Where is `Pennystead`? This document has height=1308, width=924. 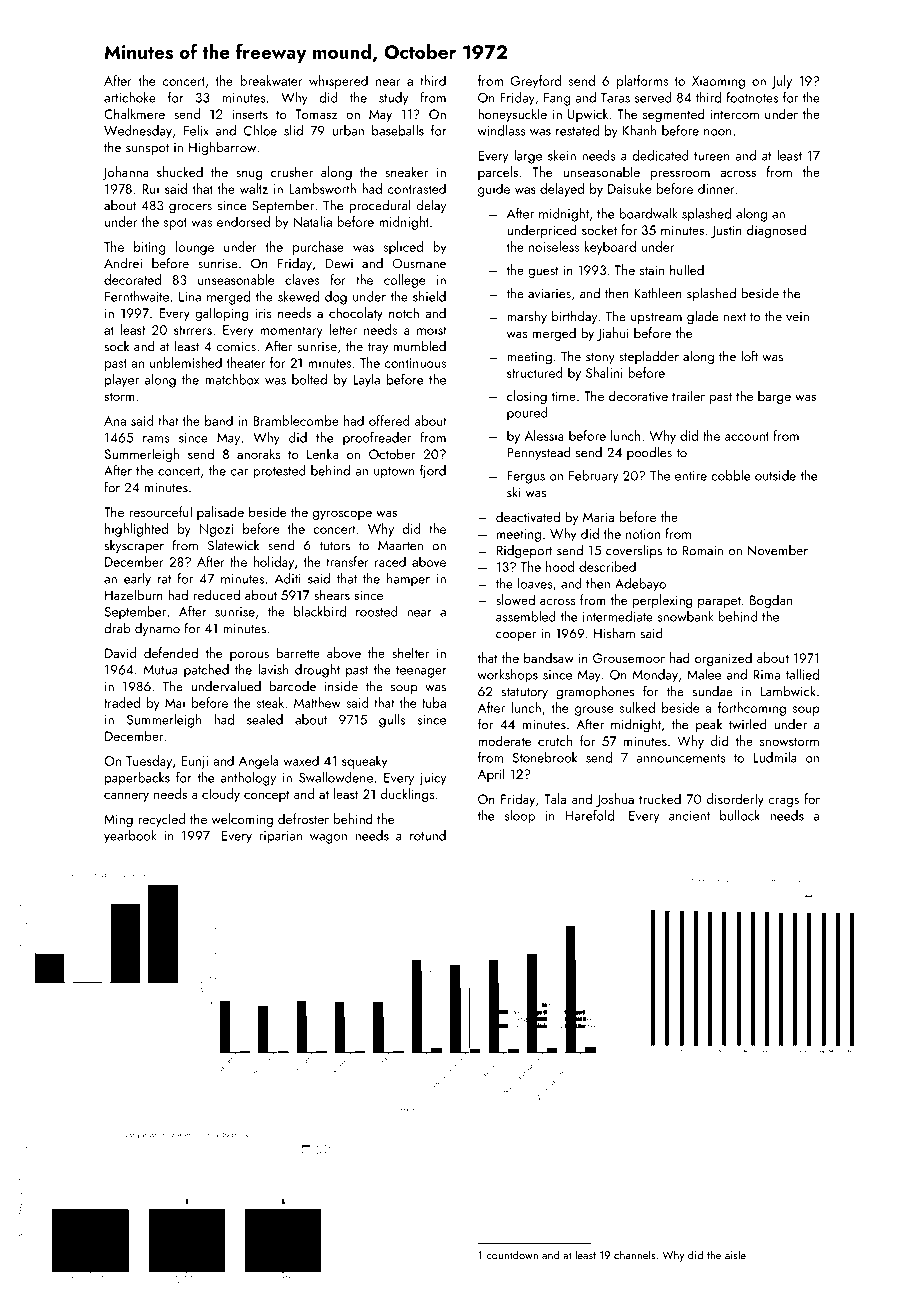 Pennystead is located at coordinates (539, 453).
